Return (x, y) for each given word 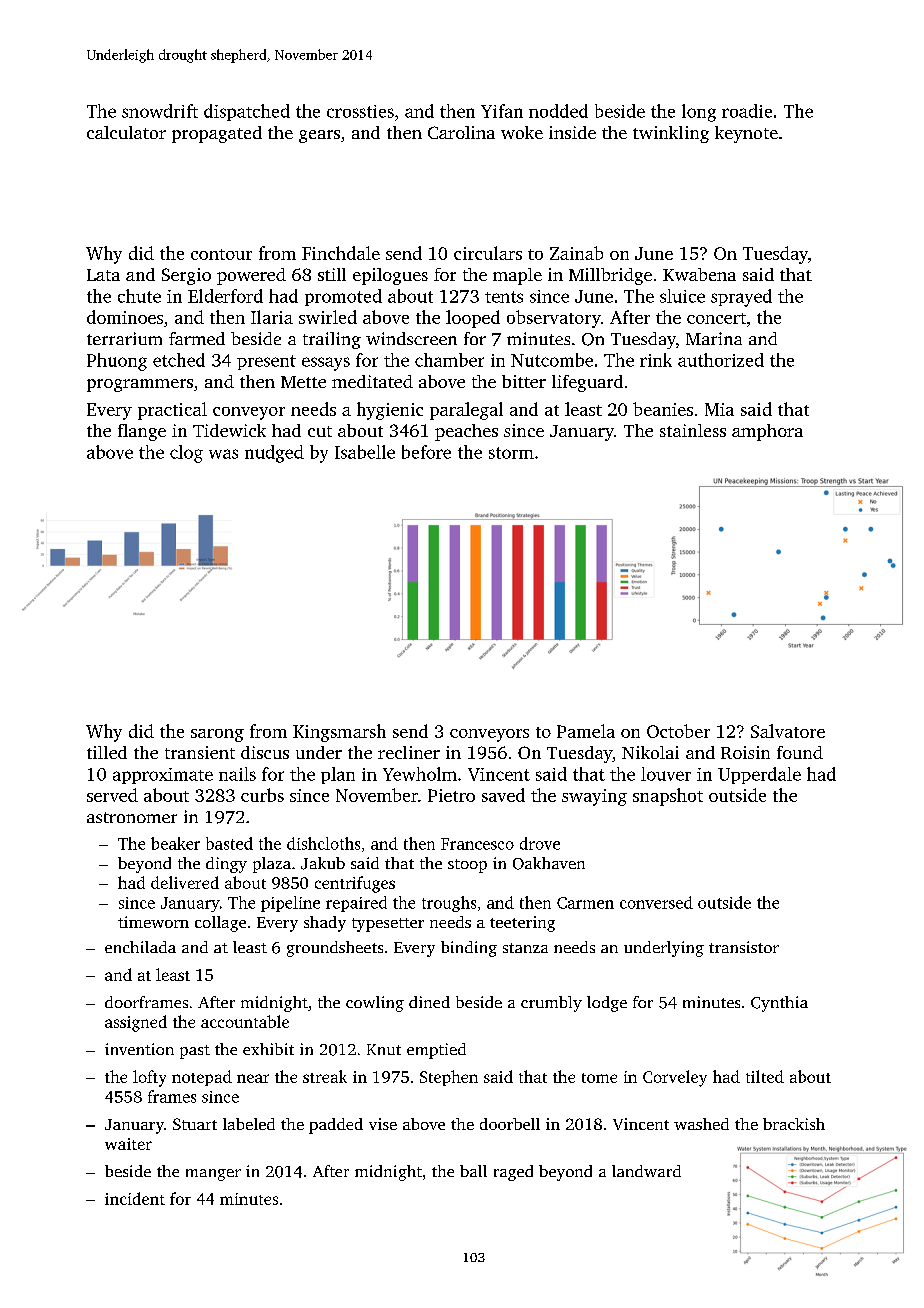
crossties (360, 111)
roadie (747, 111)
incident (135, 1198)
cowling (375, 1004)
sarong (217, 735)
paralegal (466, 411)
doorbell (510, 1124)
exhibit (268, 1049)
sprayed (741, 298)
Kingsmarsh (339, 733)
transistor (744, 947)
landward (646, 1171)
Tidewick (229, 430)
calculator (126, 132)
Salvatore (788, 731)
